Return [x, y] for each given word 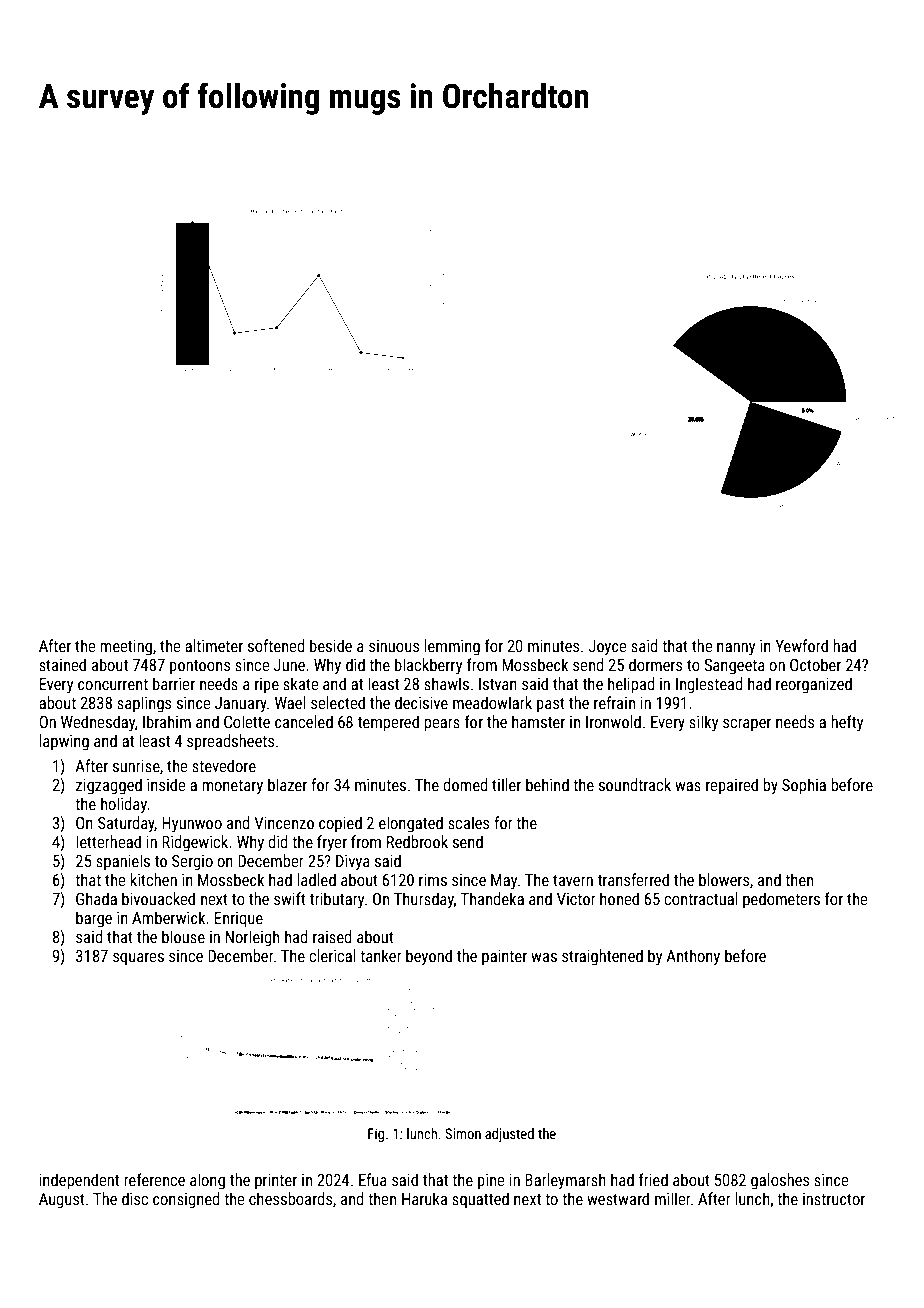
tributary [337, 900]
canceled [304, 721]
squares [138, 959]
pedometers [781, 900]
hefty [847, 723]
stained [62, 664]
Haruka [424, 1198]
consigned [186, 1200]
